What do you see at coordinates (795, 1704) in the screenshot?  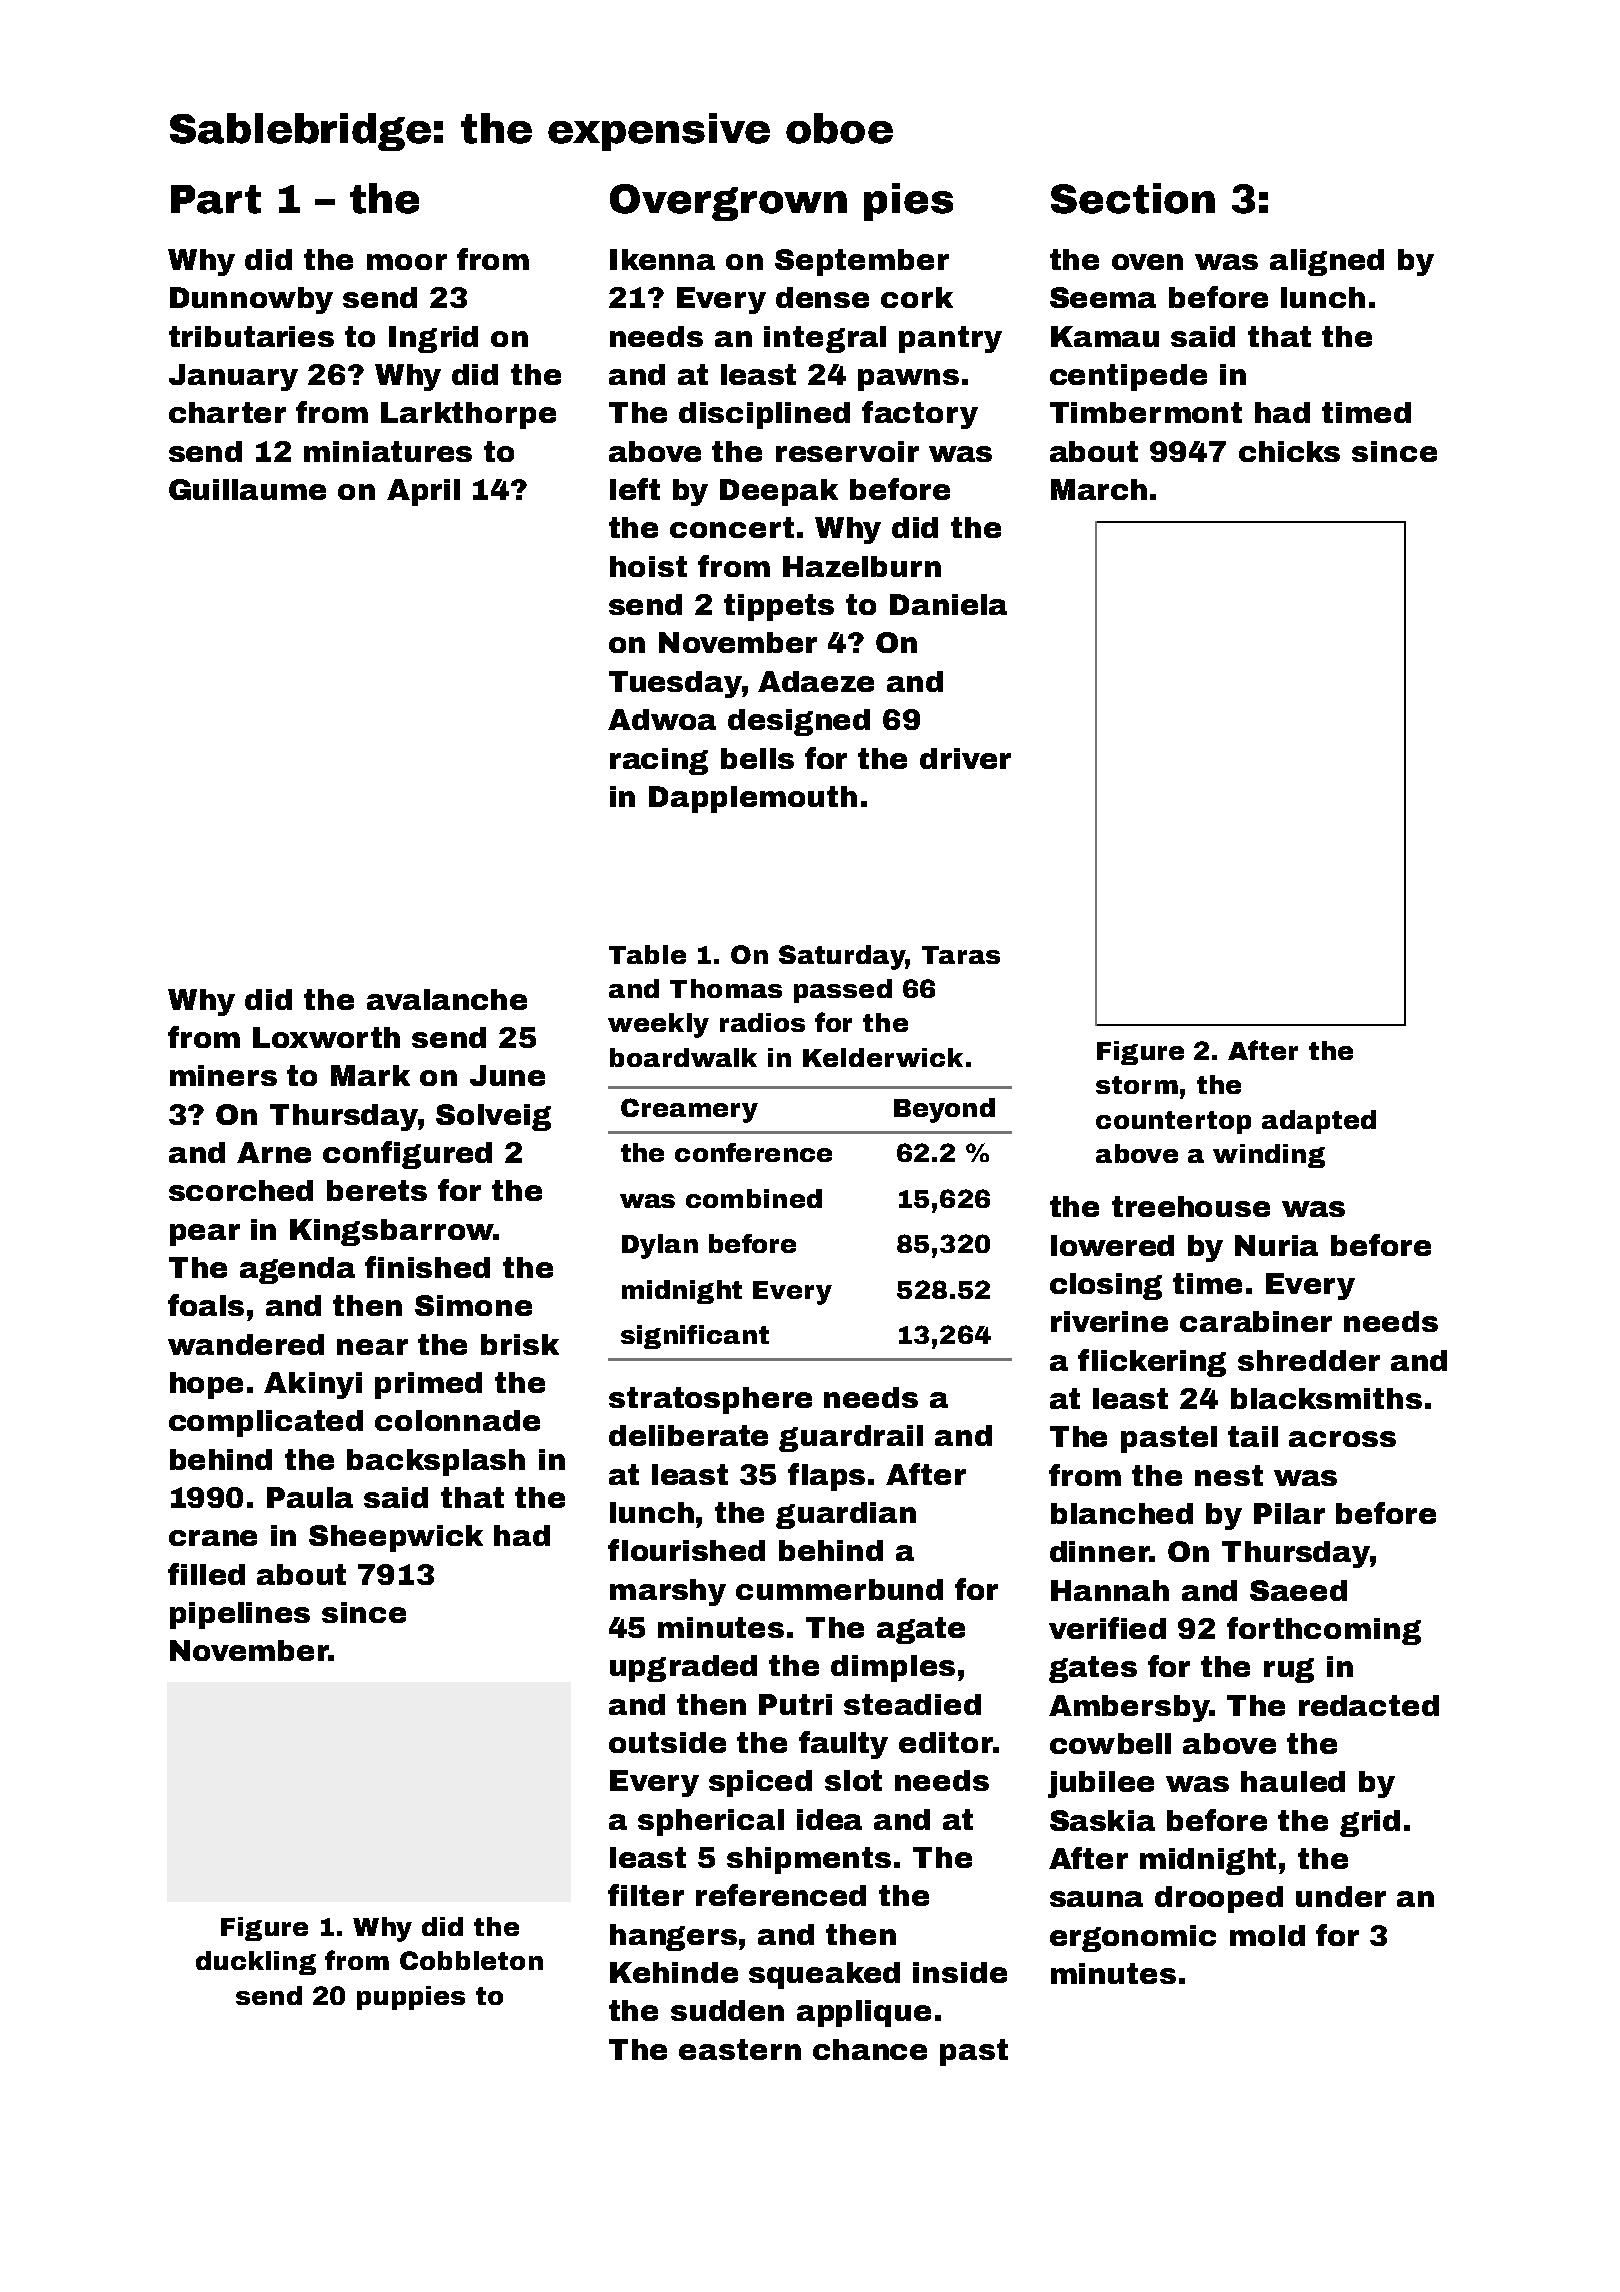 I see `Putri` at bounding box center [795, 1704].
